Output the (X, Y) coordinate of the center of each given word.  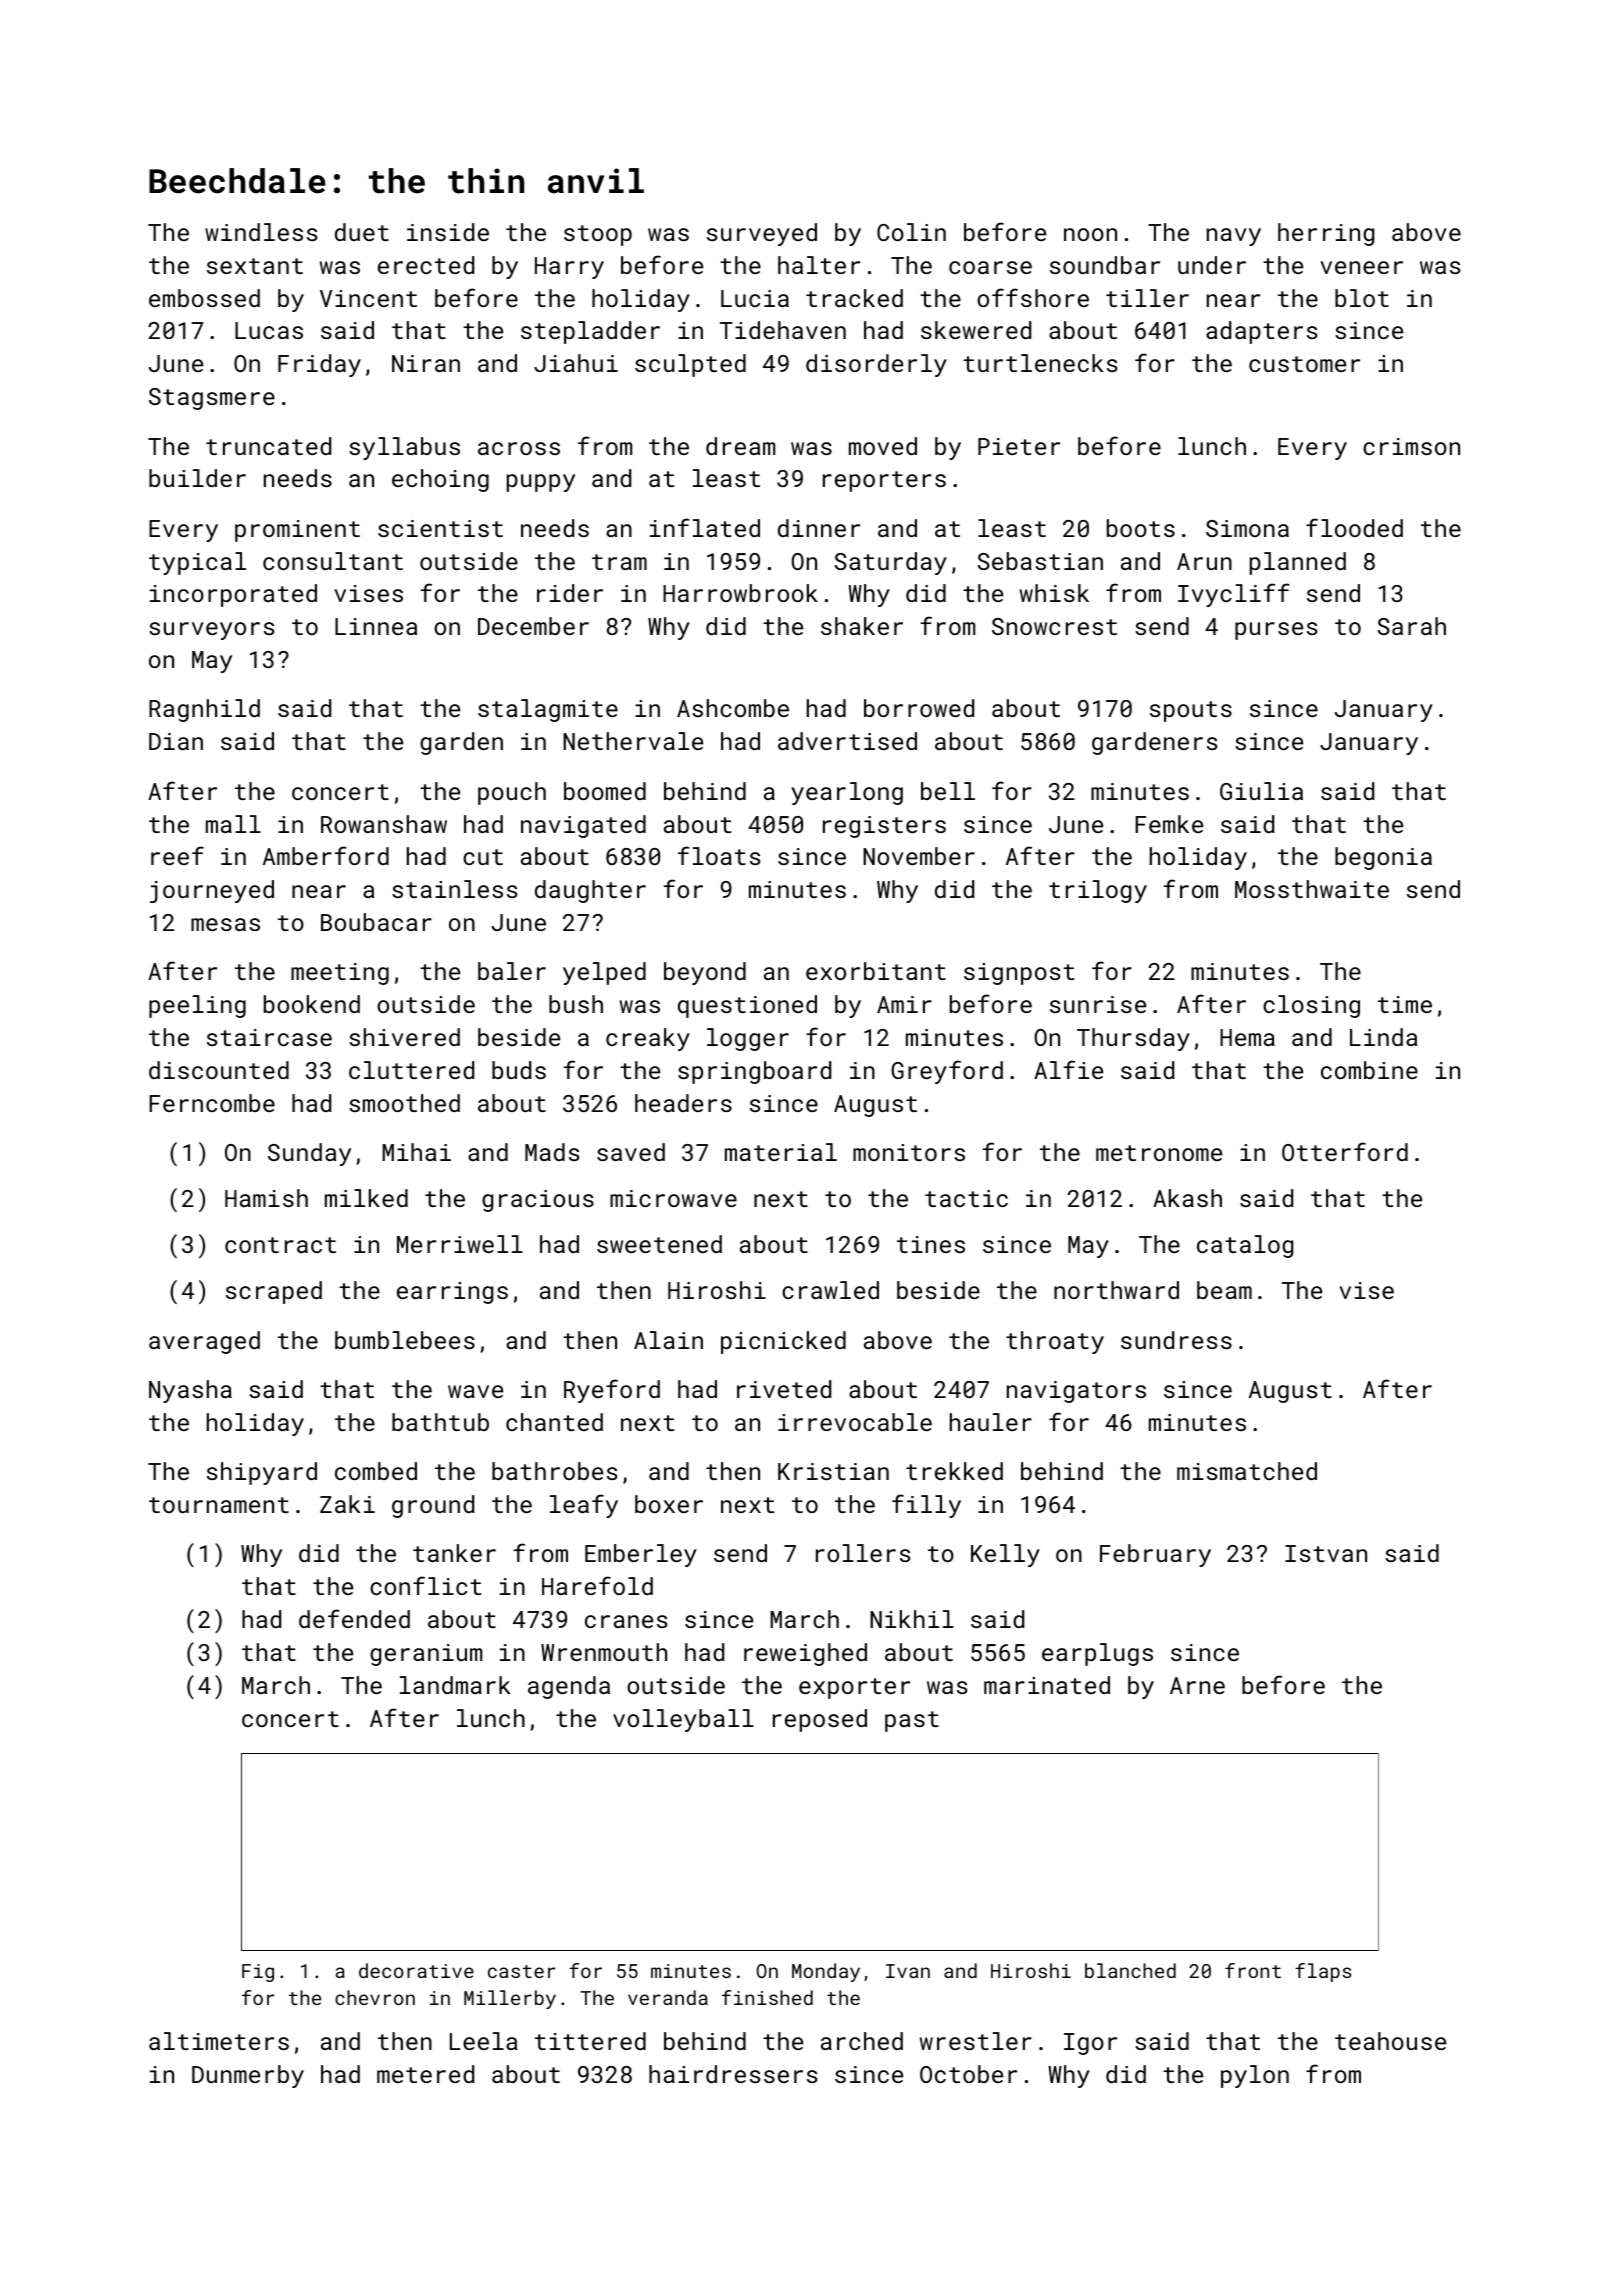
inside (448, 232)
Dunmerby (248, 2076)
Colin (911, 232)
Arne (1197, 1685)
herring (1326, 234)
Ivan (908, 1971)
